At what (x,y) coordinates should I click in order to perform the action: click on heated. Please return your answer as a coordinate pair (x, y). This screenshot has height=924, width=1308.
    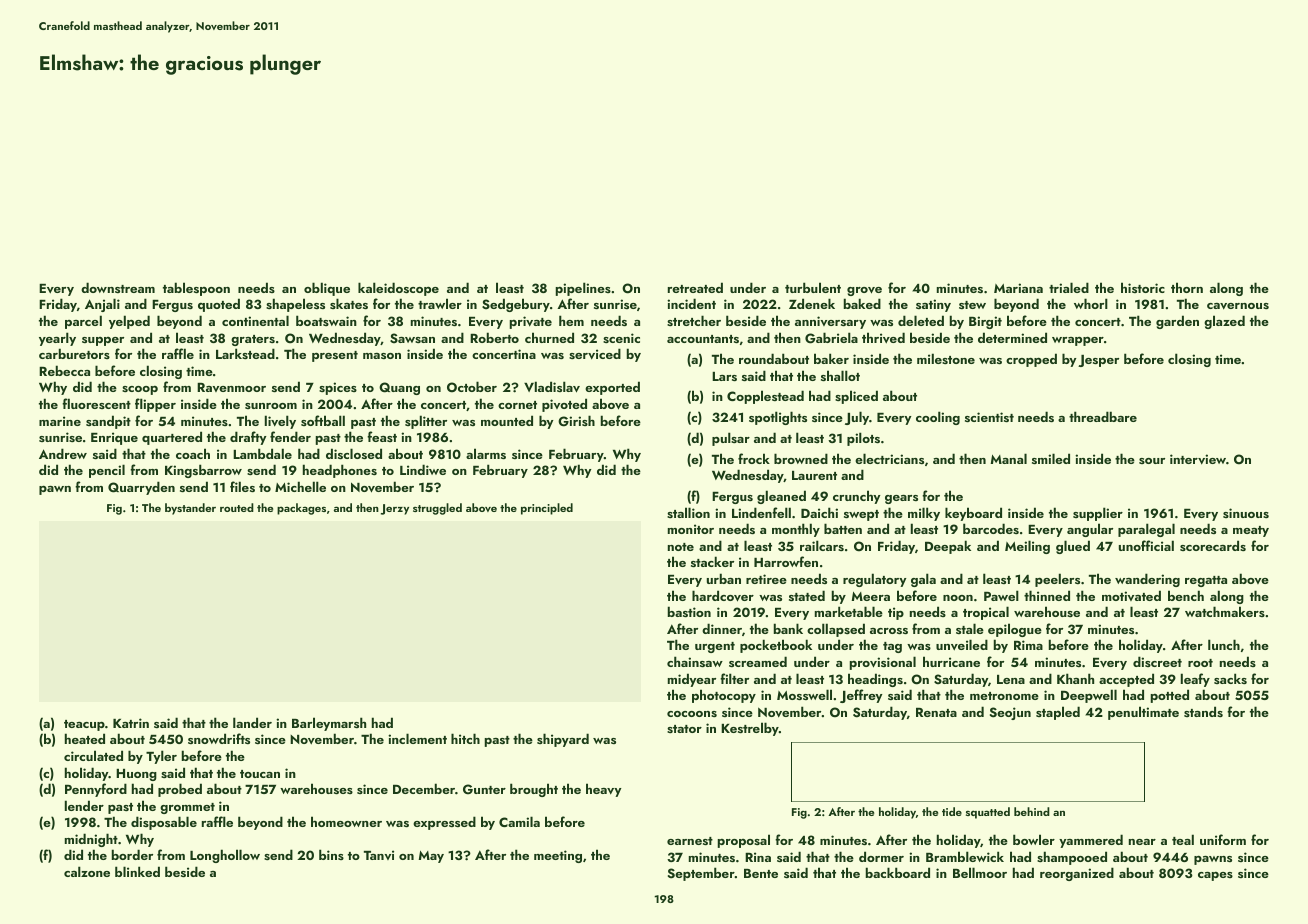
    Looking at the image, I should click on (85, 738).
